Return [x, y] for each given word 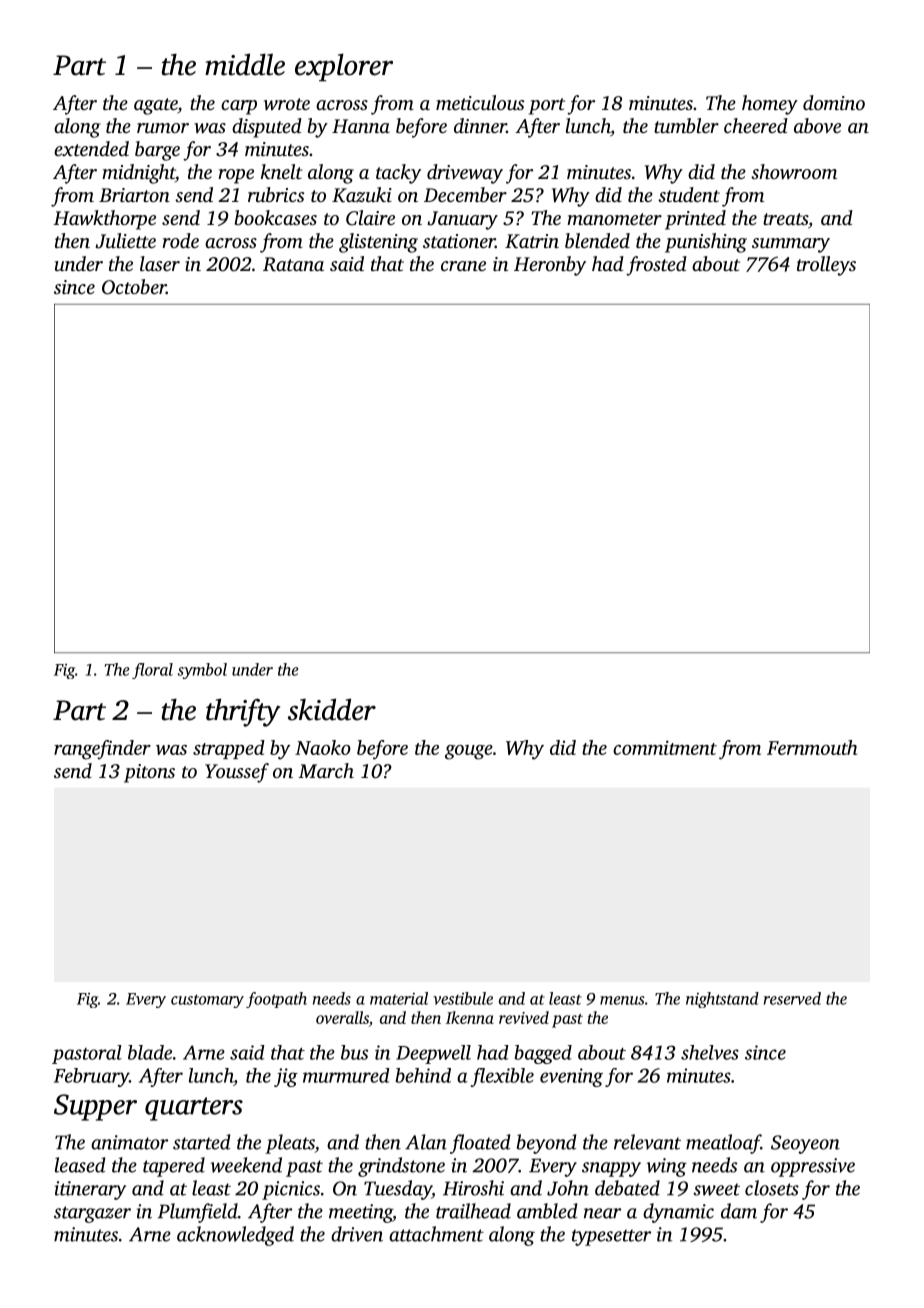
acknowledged [235, 1236]
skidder [332, 709]
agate [155, 106]
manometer [614, 219]
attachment [436, 1234]
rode [180, 240]
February [91, 1077]
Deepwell [433, 1054]
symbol [202, 671]
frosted [656, 266]
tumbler [686, 125]
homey [770, 105]
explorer [344, 67]
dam [739, 1211]
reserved [792, 998]
